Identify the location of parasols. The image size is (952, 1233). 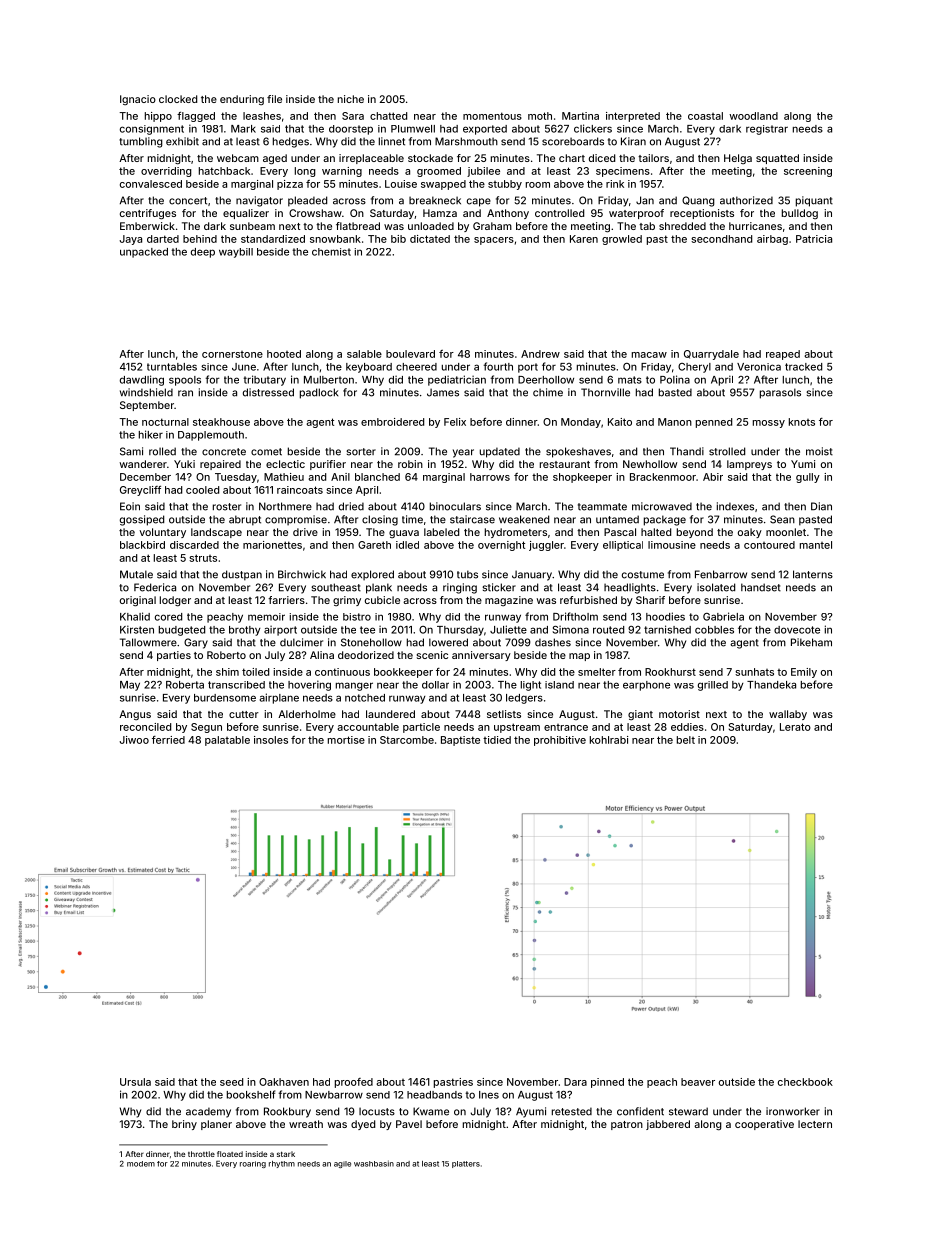
(780, 393).
